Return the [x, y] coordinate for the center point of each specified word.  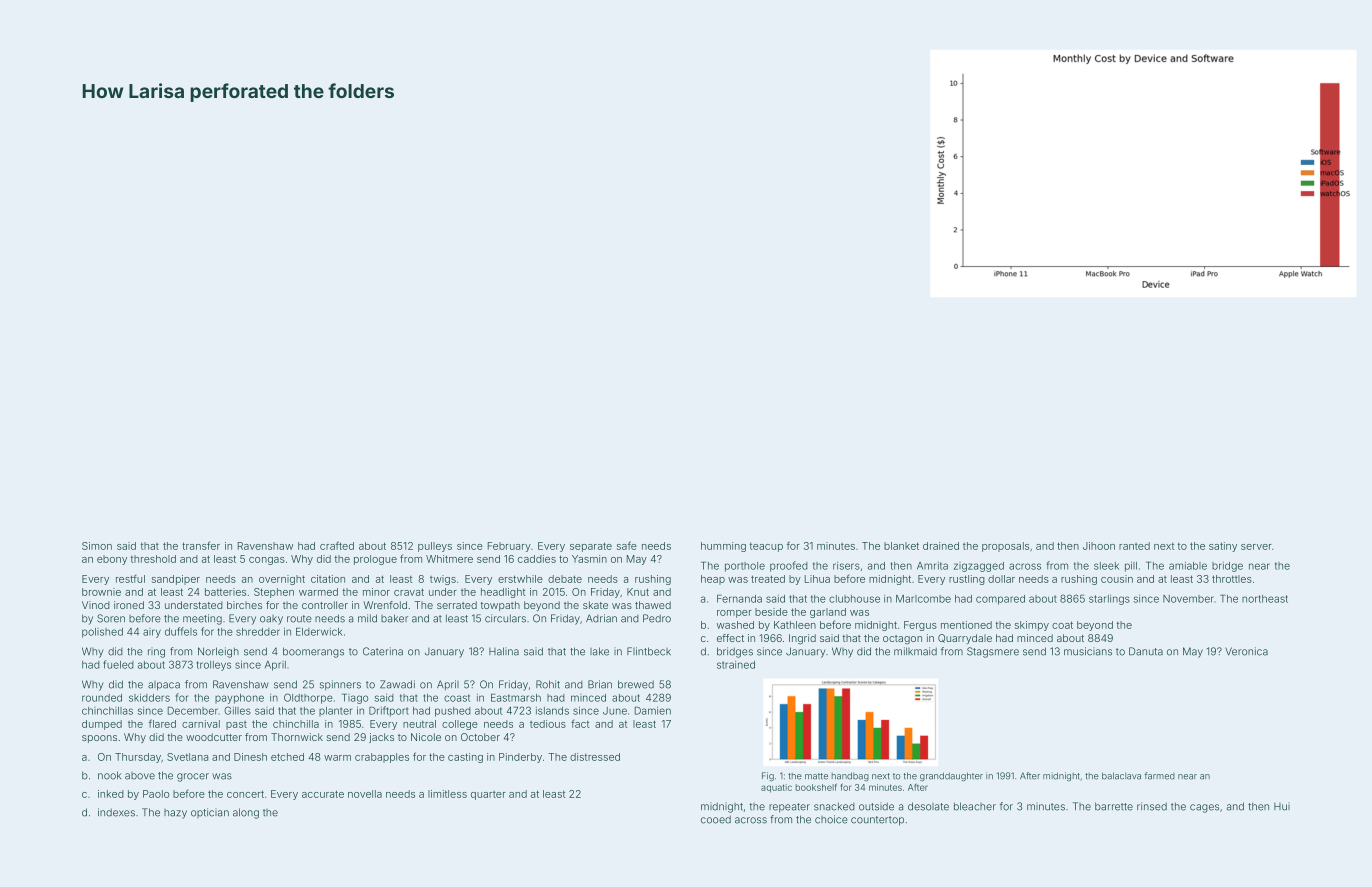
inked [111, 794]
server [1256, 547]
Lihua [817, 579]
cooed [716, 819]
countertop [877, 821]
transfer [201, 545]
